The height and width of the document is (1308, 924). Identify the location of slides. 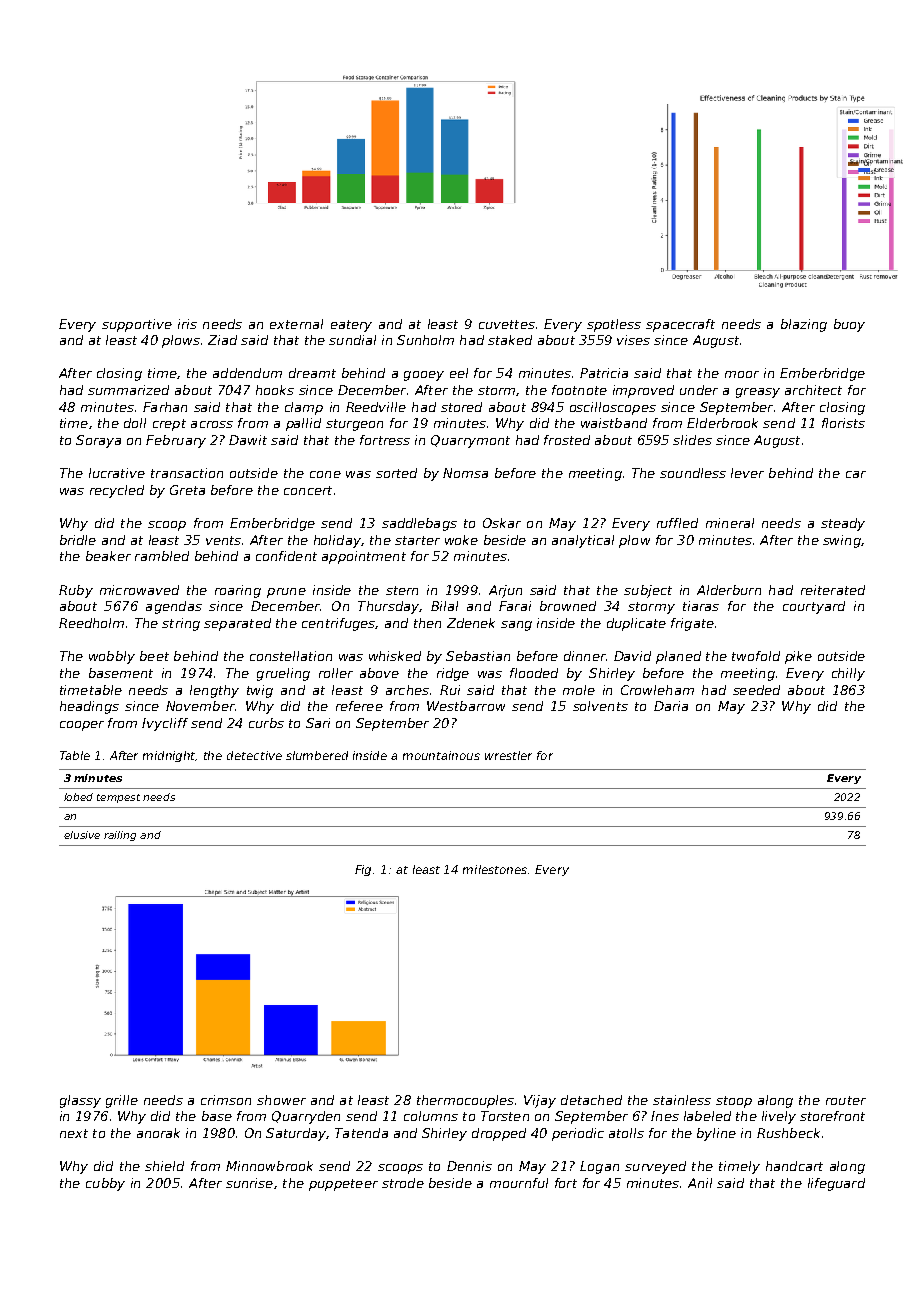
(692, 440).
